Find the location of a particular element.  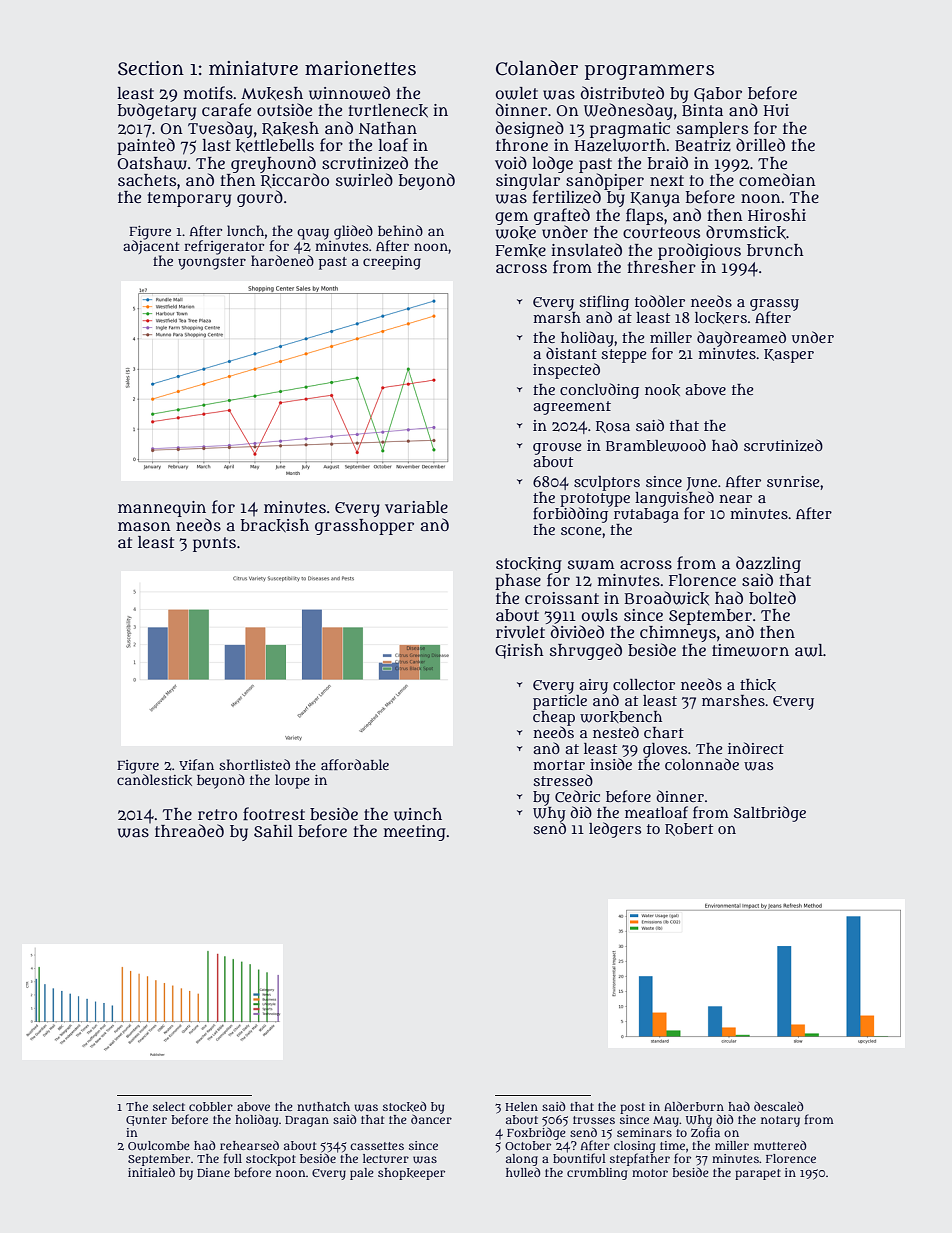

dancer is located at coordinates (431, 1119).
